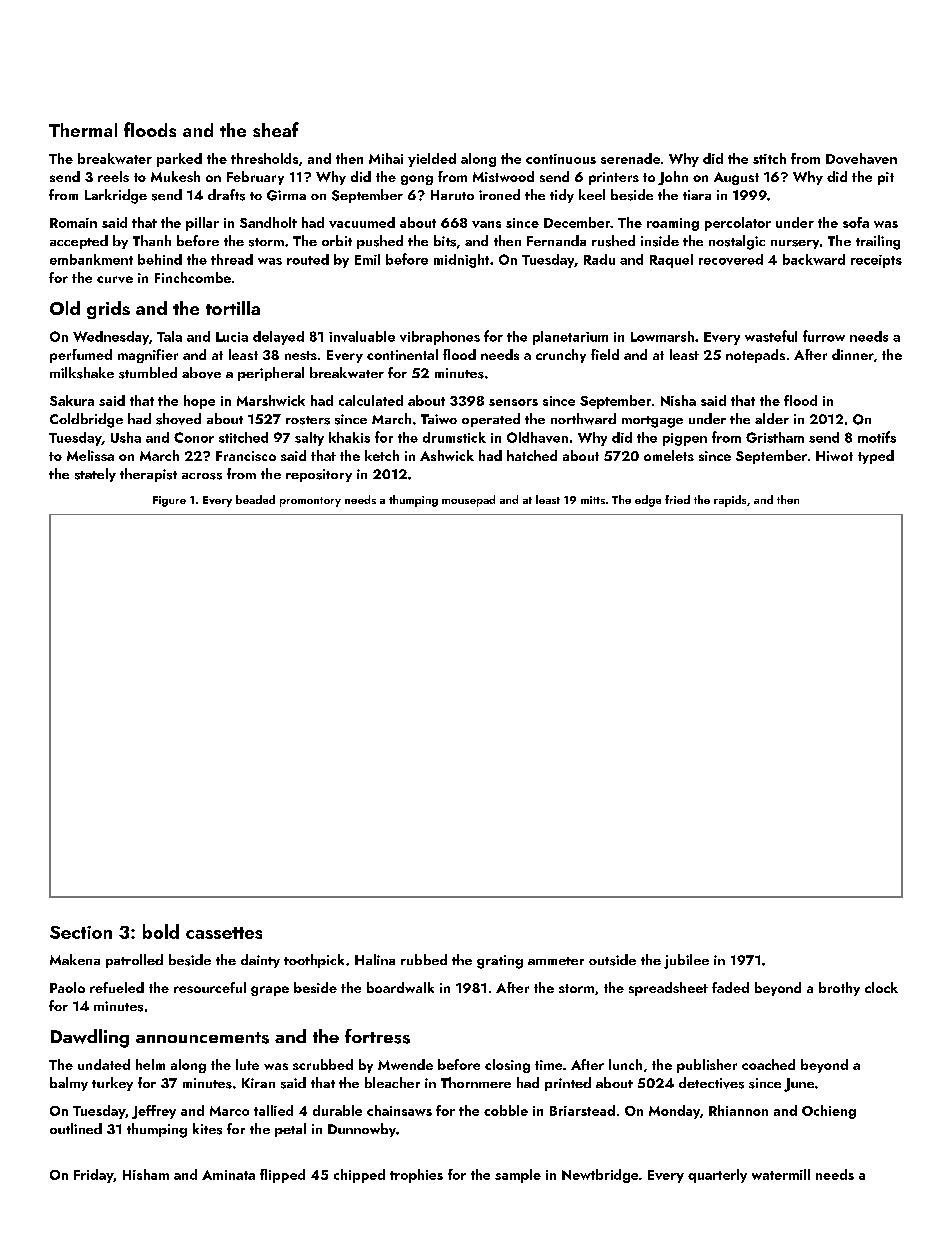 The image size is (952, 1233). What do you see at coordinates (86, 420) in the image?
I see `Coldbridge` at bounding box center [86, 420].
